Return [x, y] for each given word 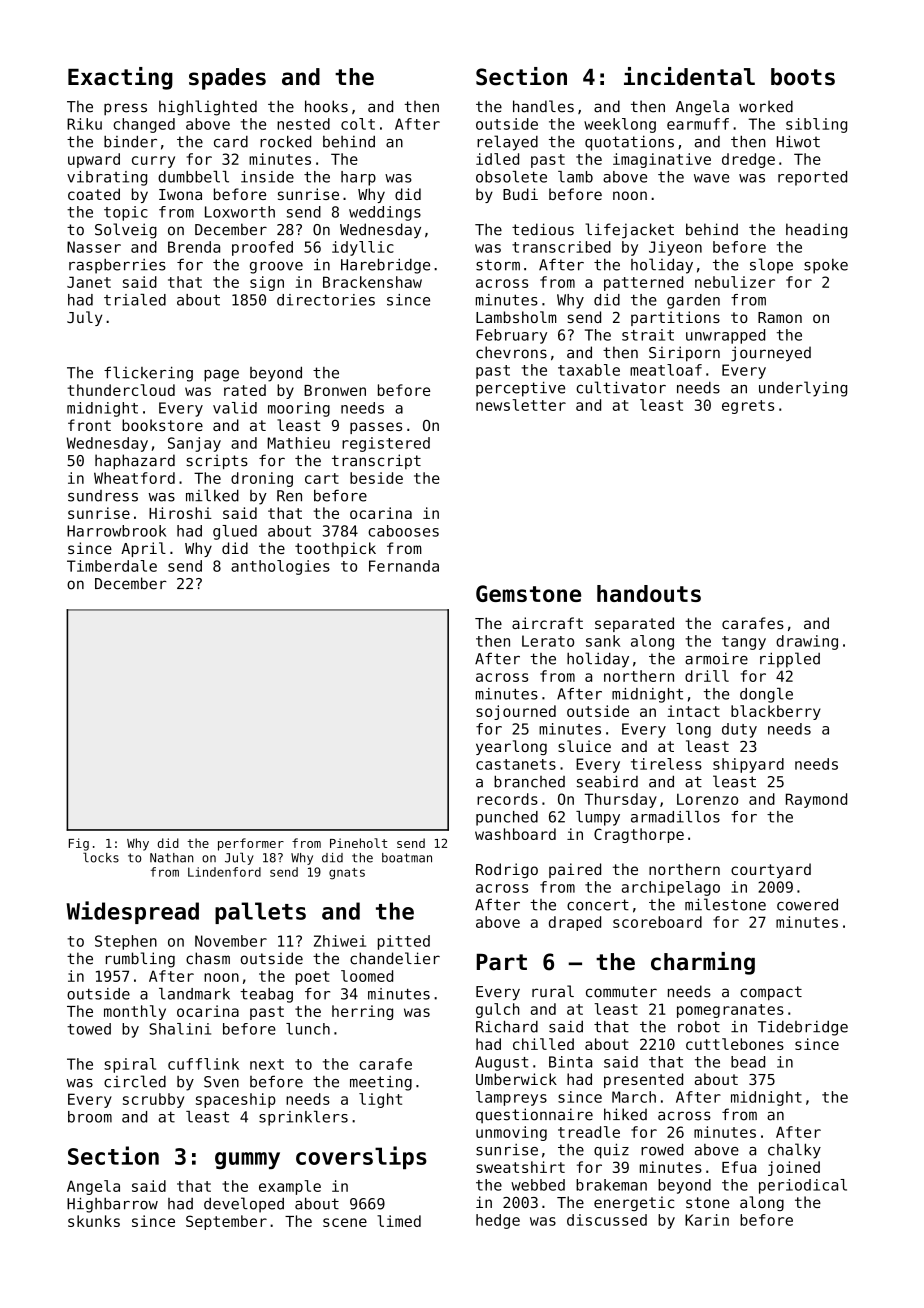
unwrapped [725, 336]
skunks [94, 1221]
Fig [79, 844]
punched [507, 818]
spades [227, 79]
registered [386, 444]
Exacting [120, 78]
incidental [689, 76]
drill [707, 676]
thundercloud [121, 390]
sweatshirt [520, 1167]
